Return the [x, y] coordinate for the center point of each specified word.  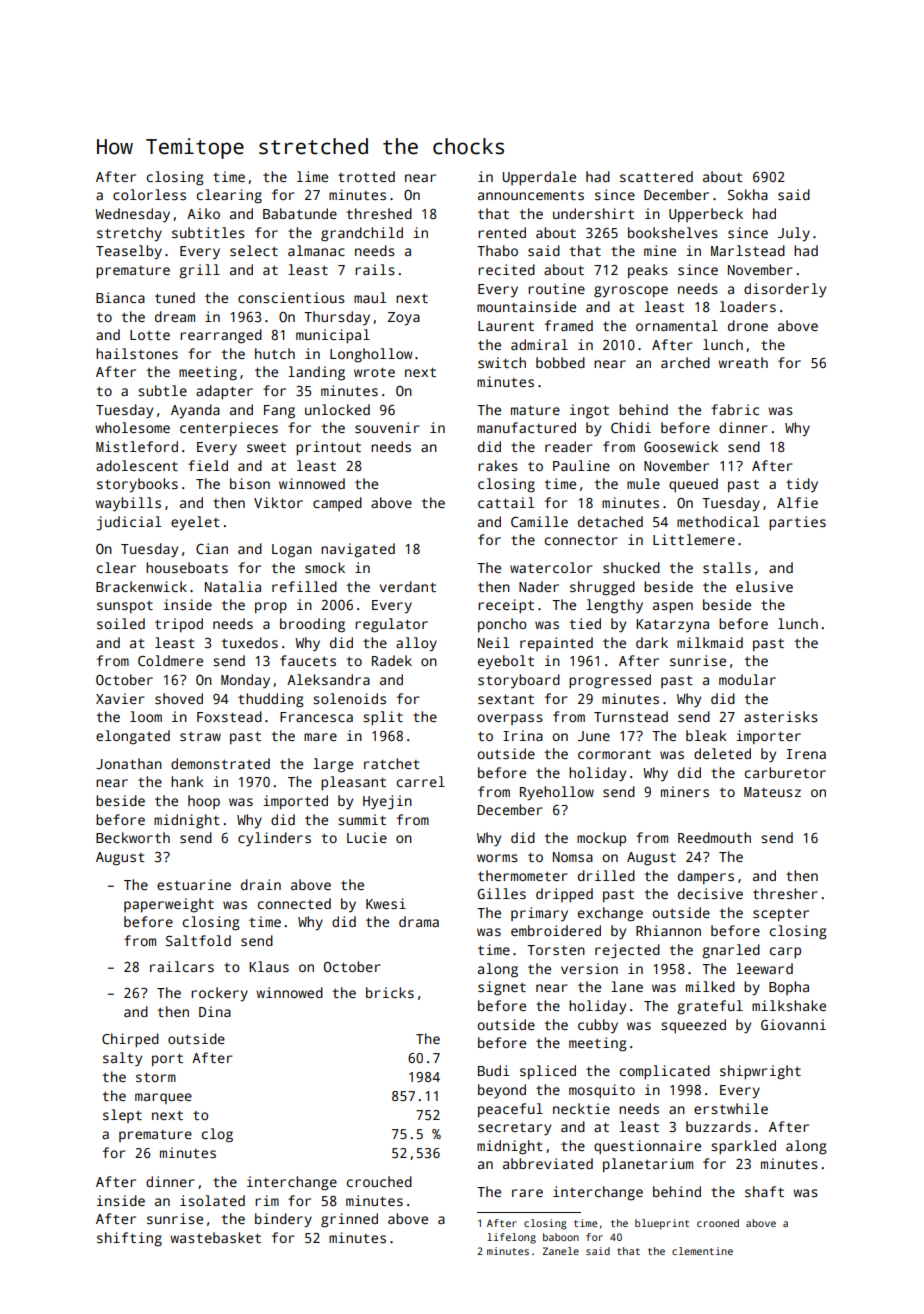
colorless [149, 194]
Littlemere [694, 539]
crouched [379, 1181]
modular [747, 679]
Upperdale [539, 178]
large [333, 765]
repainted [556, 644]
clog [217, 1135]
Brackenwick [141, 586]
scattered [656, 176]
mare [320, 737]
